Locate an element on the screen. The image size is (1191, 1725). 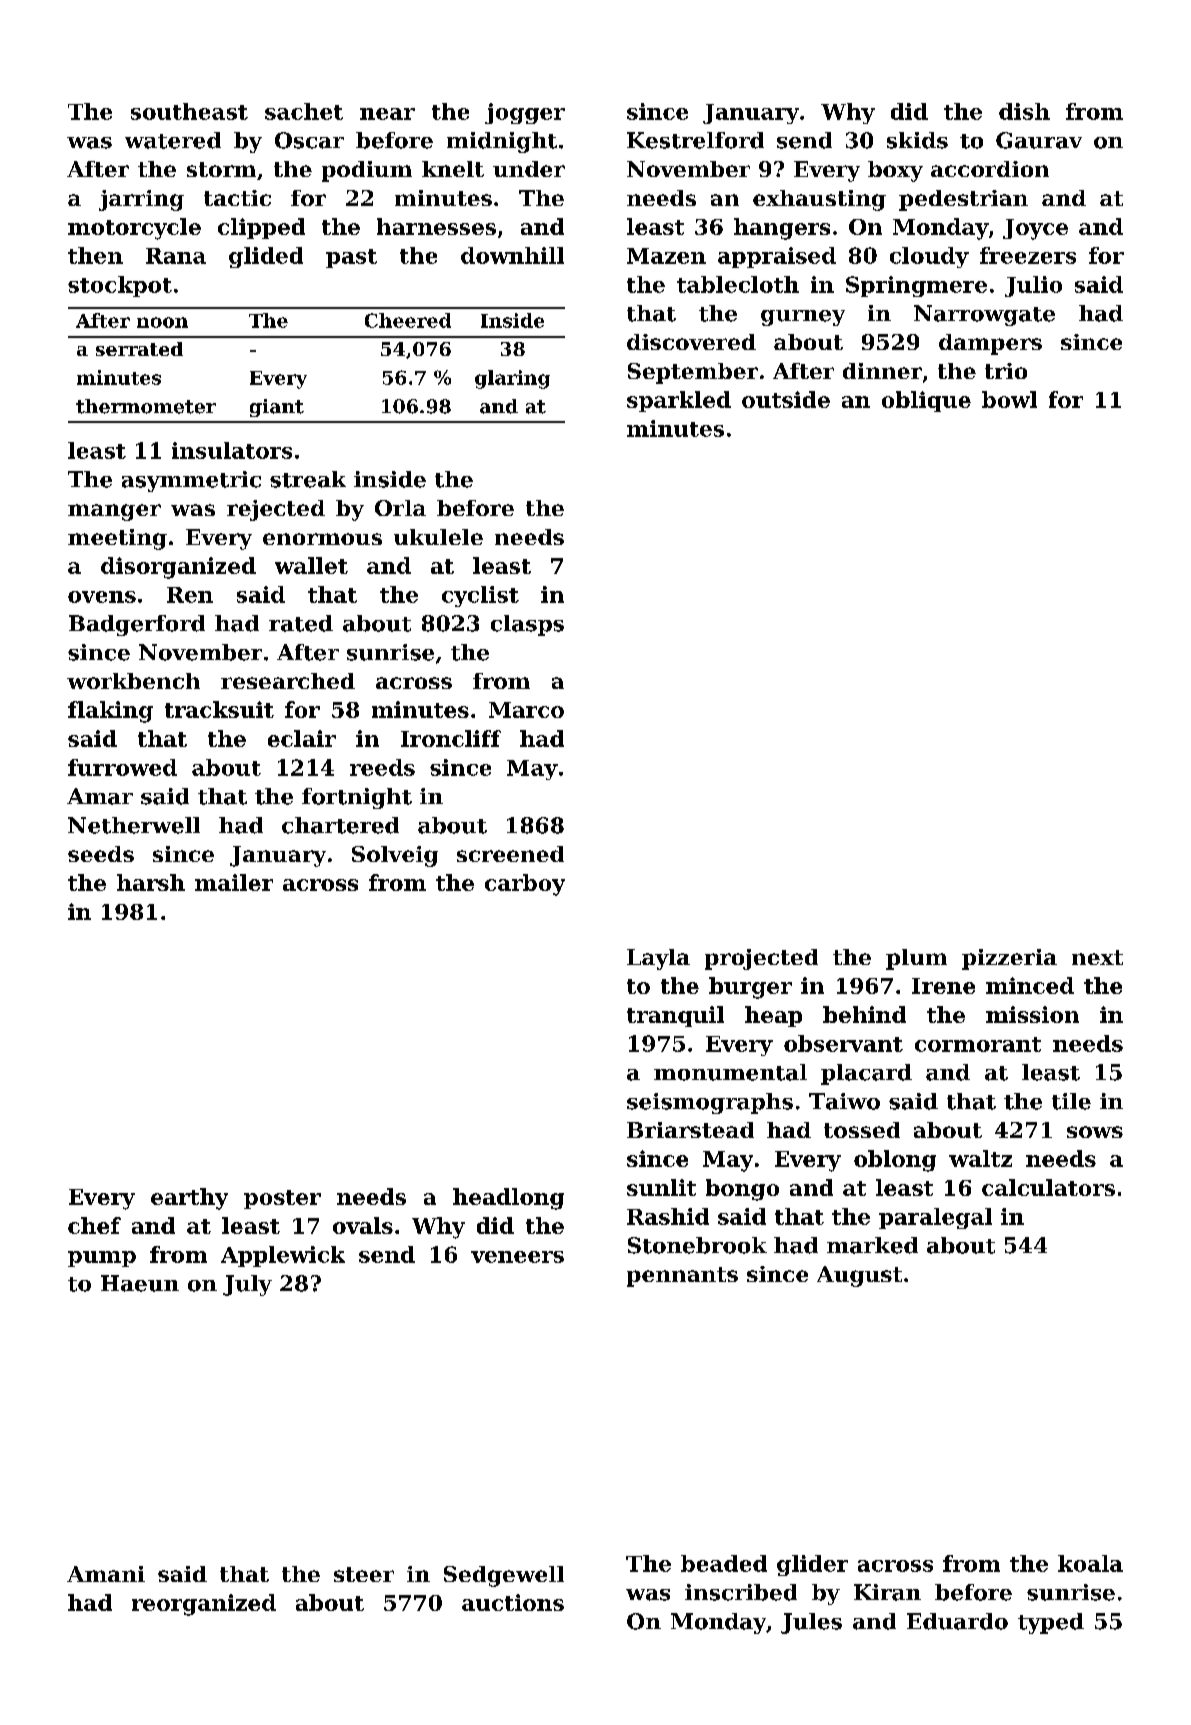
sunlit is located at coordinates (661, 1187).
